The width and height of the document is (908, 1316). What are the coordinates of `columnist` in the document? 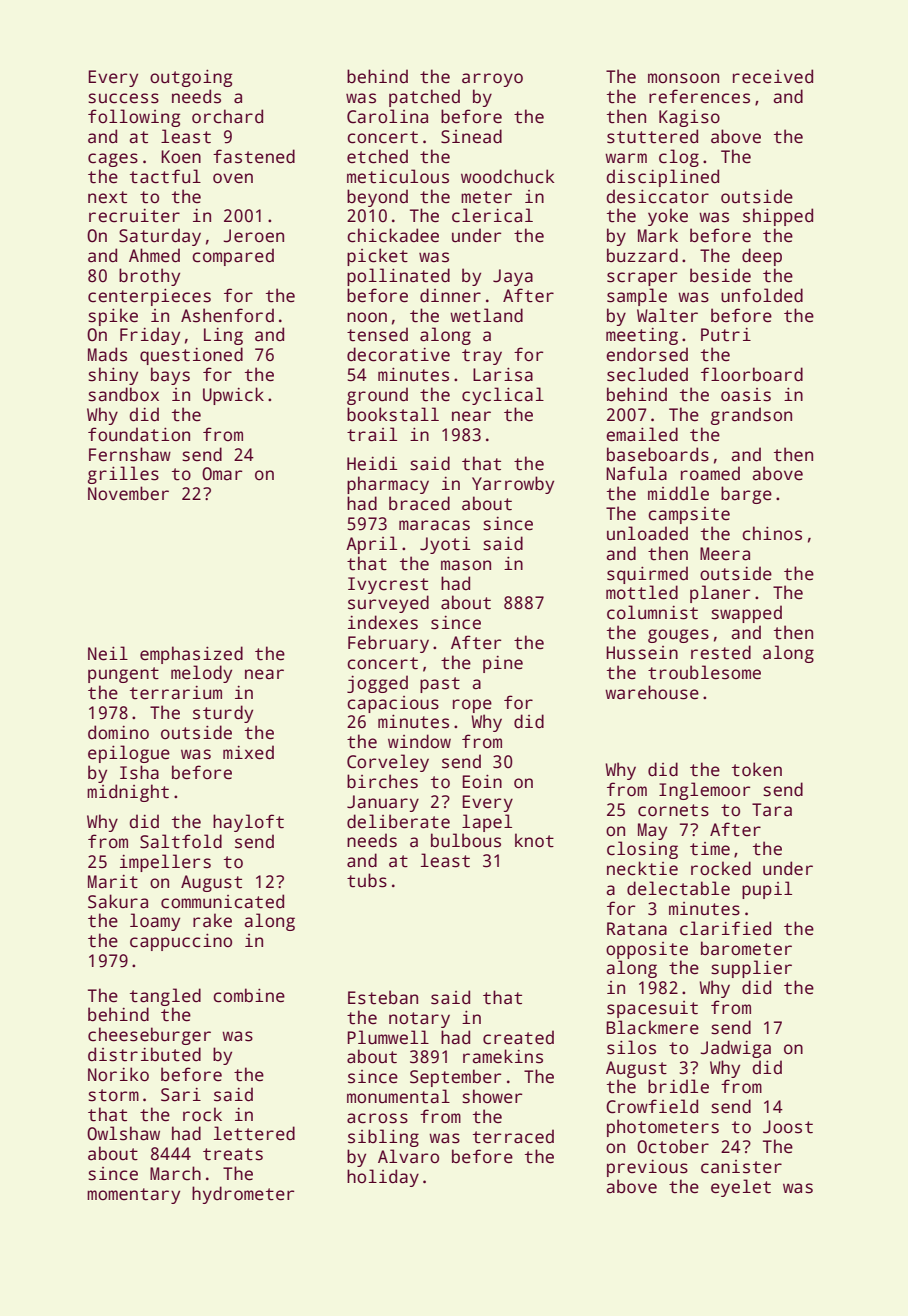 It's located at (652, 612).
